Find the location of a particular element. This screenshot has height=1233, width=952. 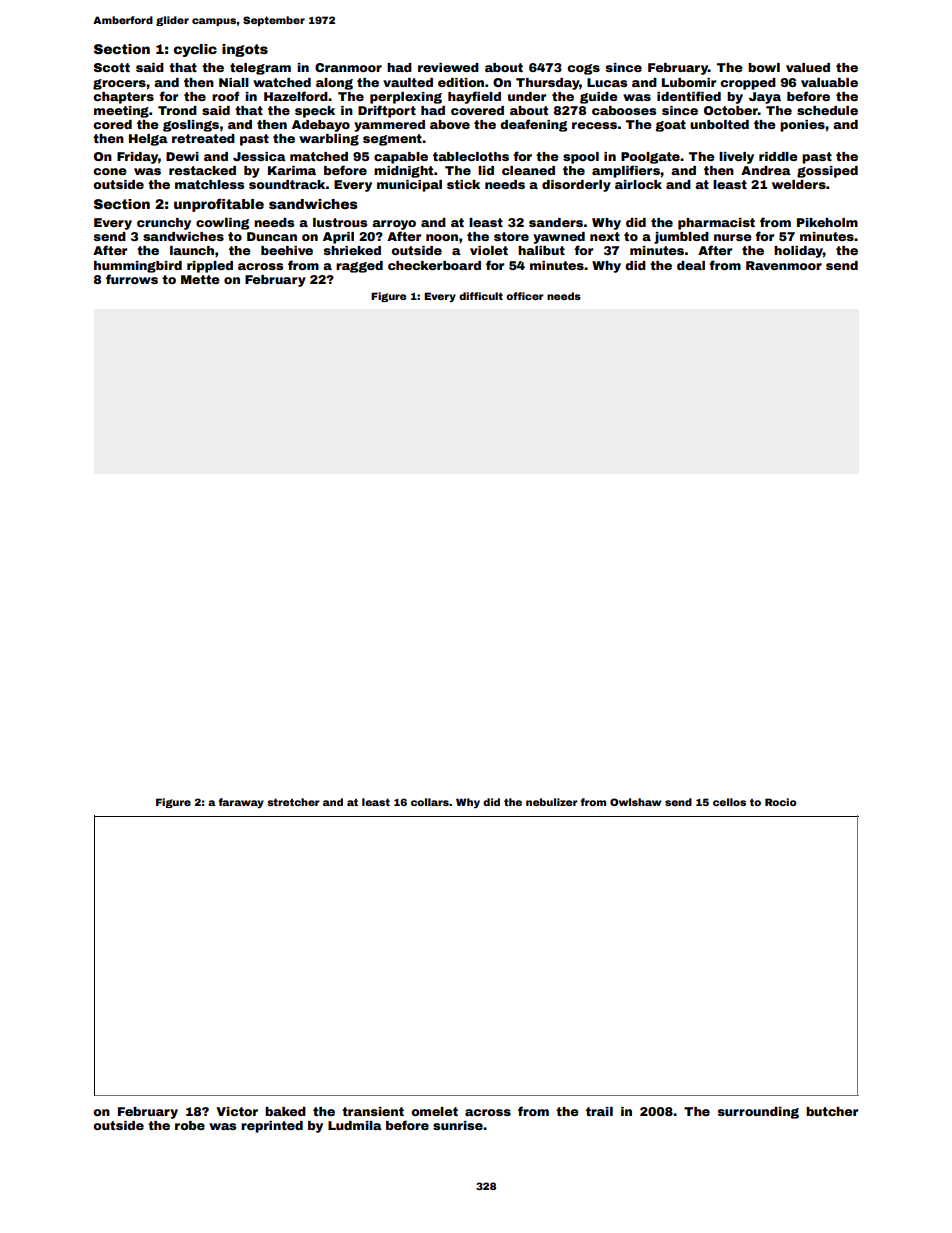

matchless is located at coordinates (209, 184).
